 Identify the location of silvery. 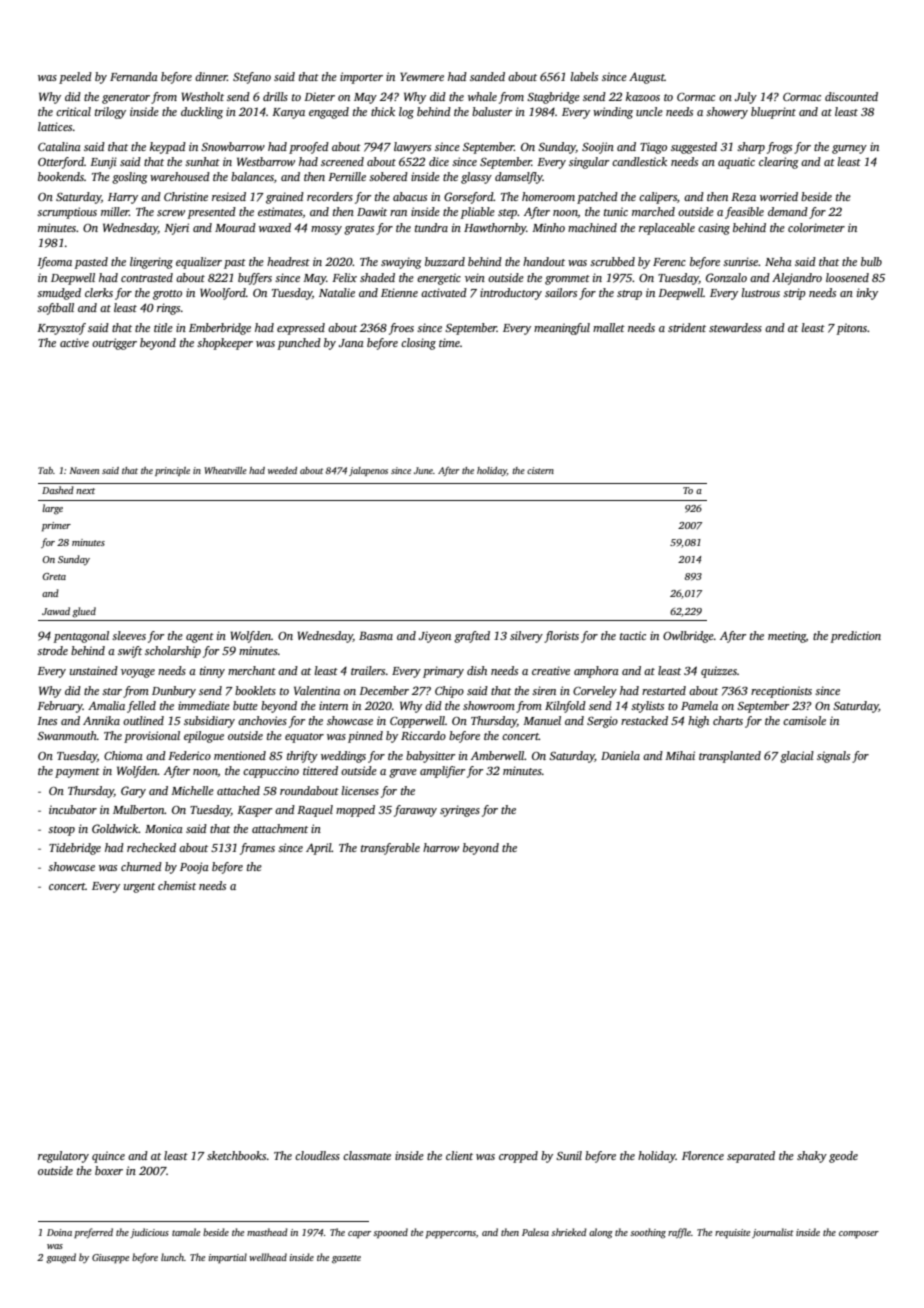
(526, 637).
